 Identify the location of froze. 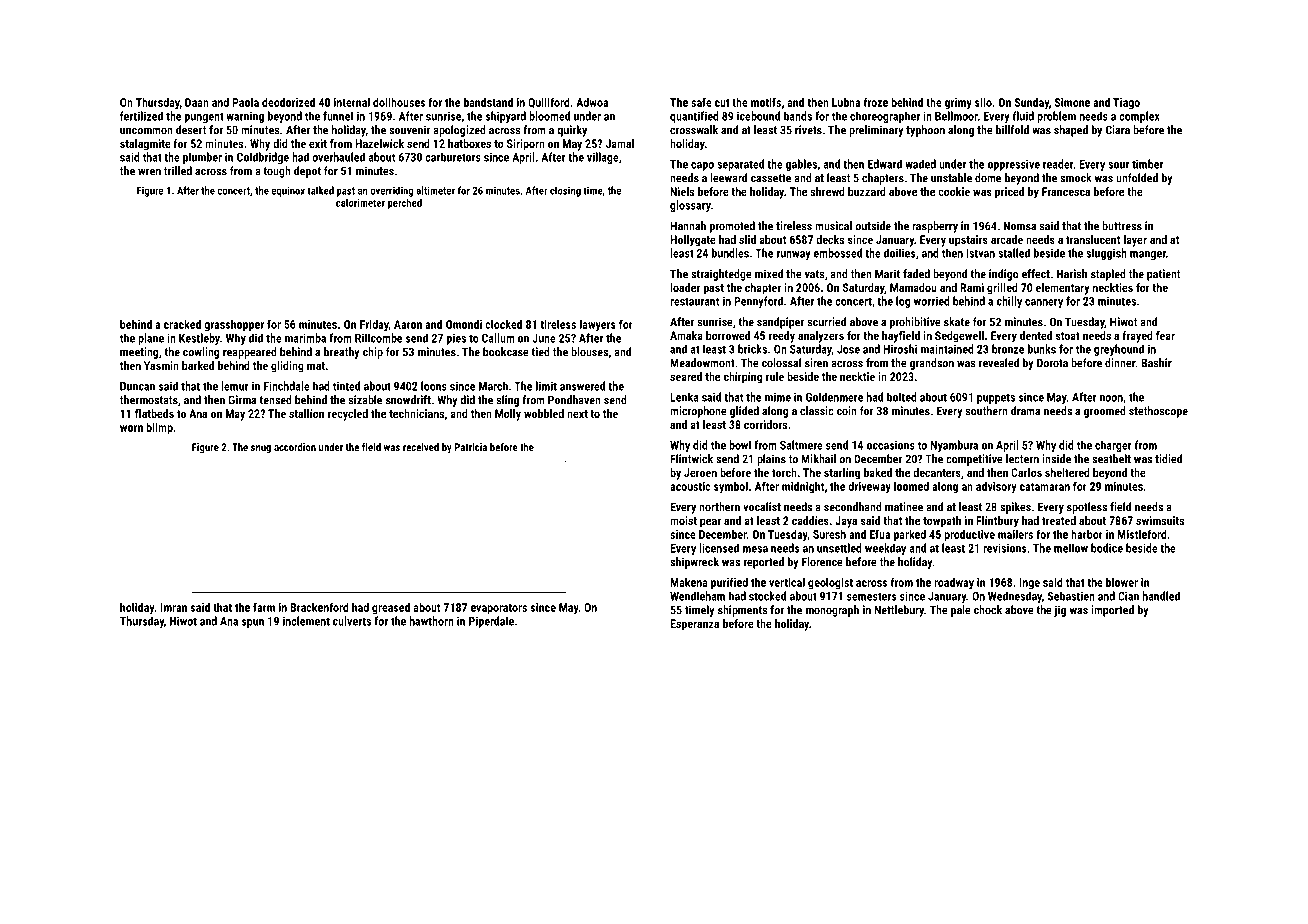
(876, 102).
